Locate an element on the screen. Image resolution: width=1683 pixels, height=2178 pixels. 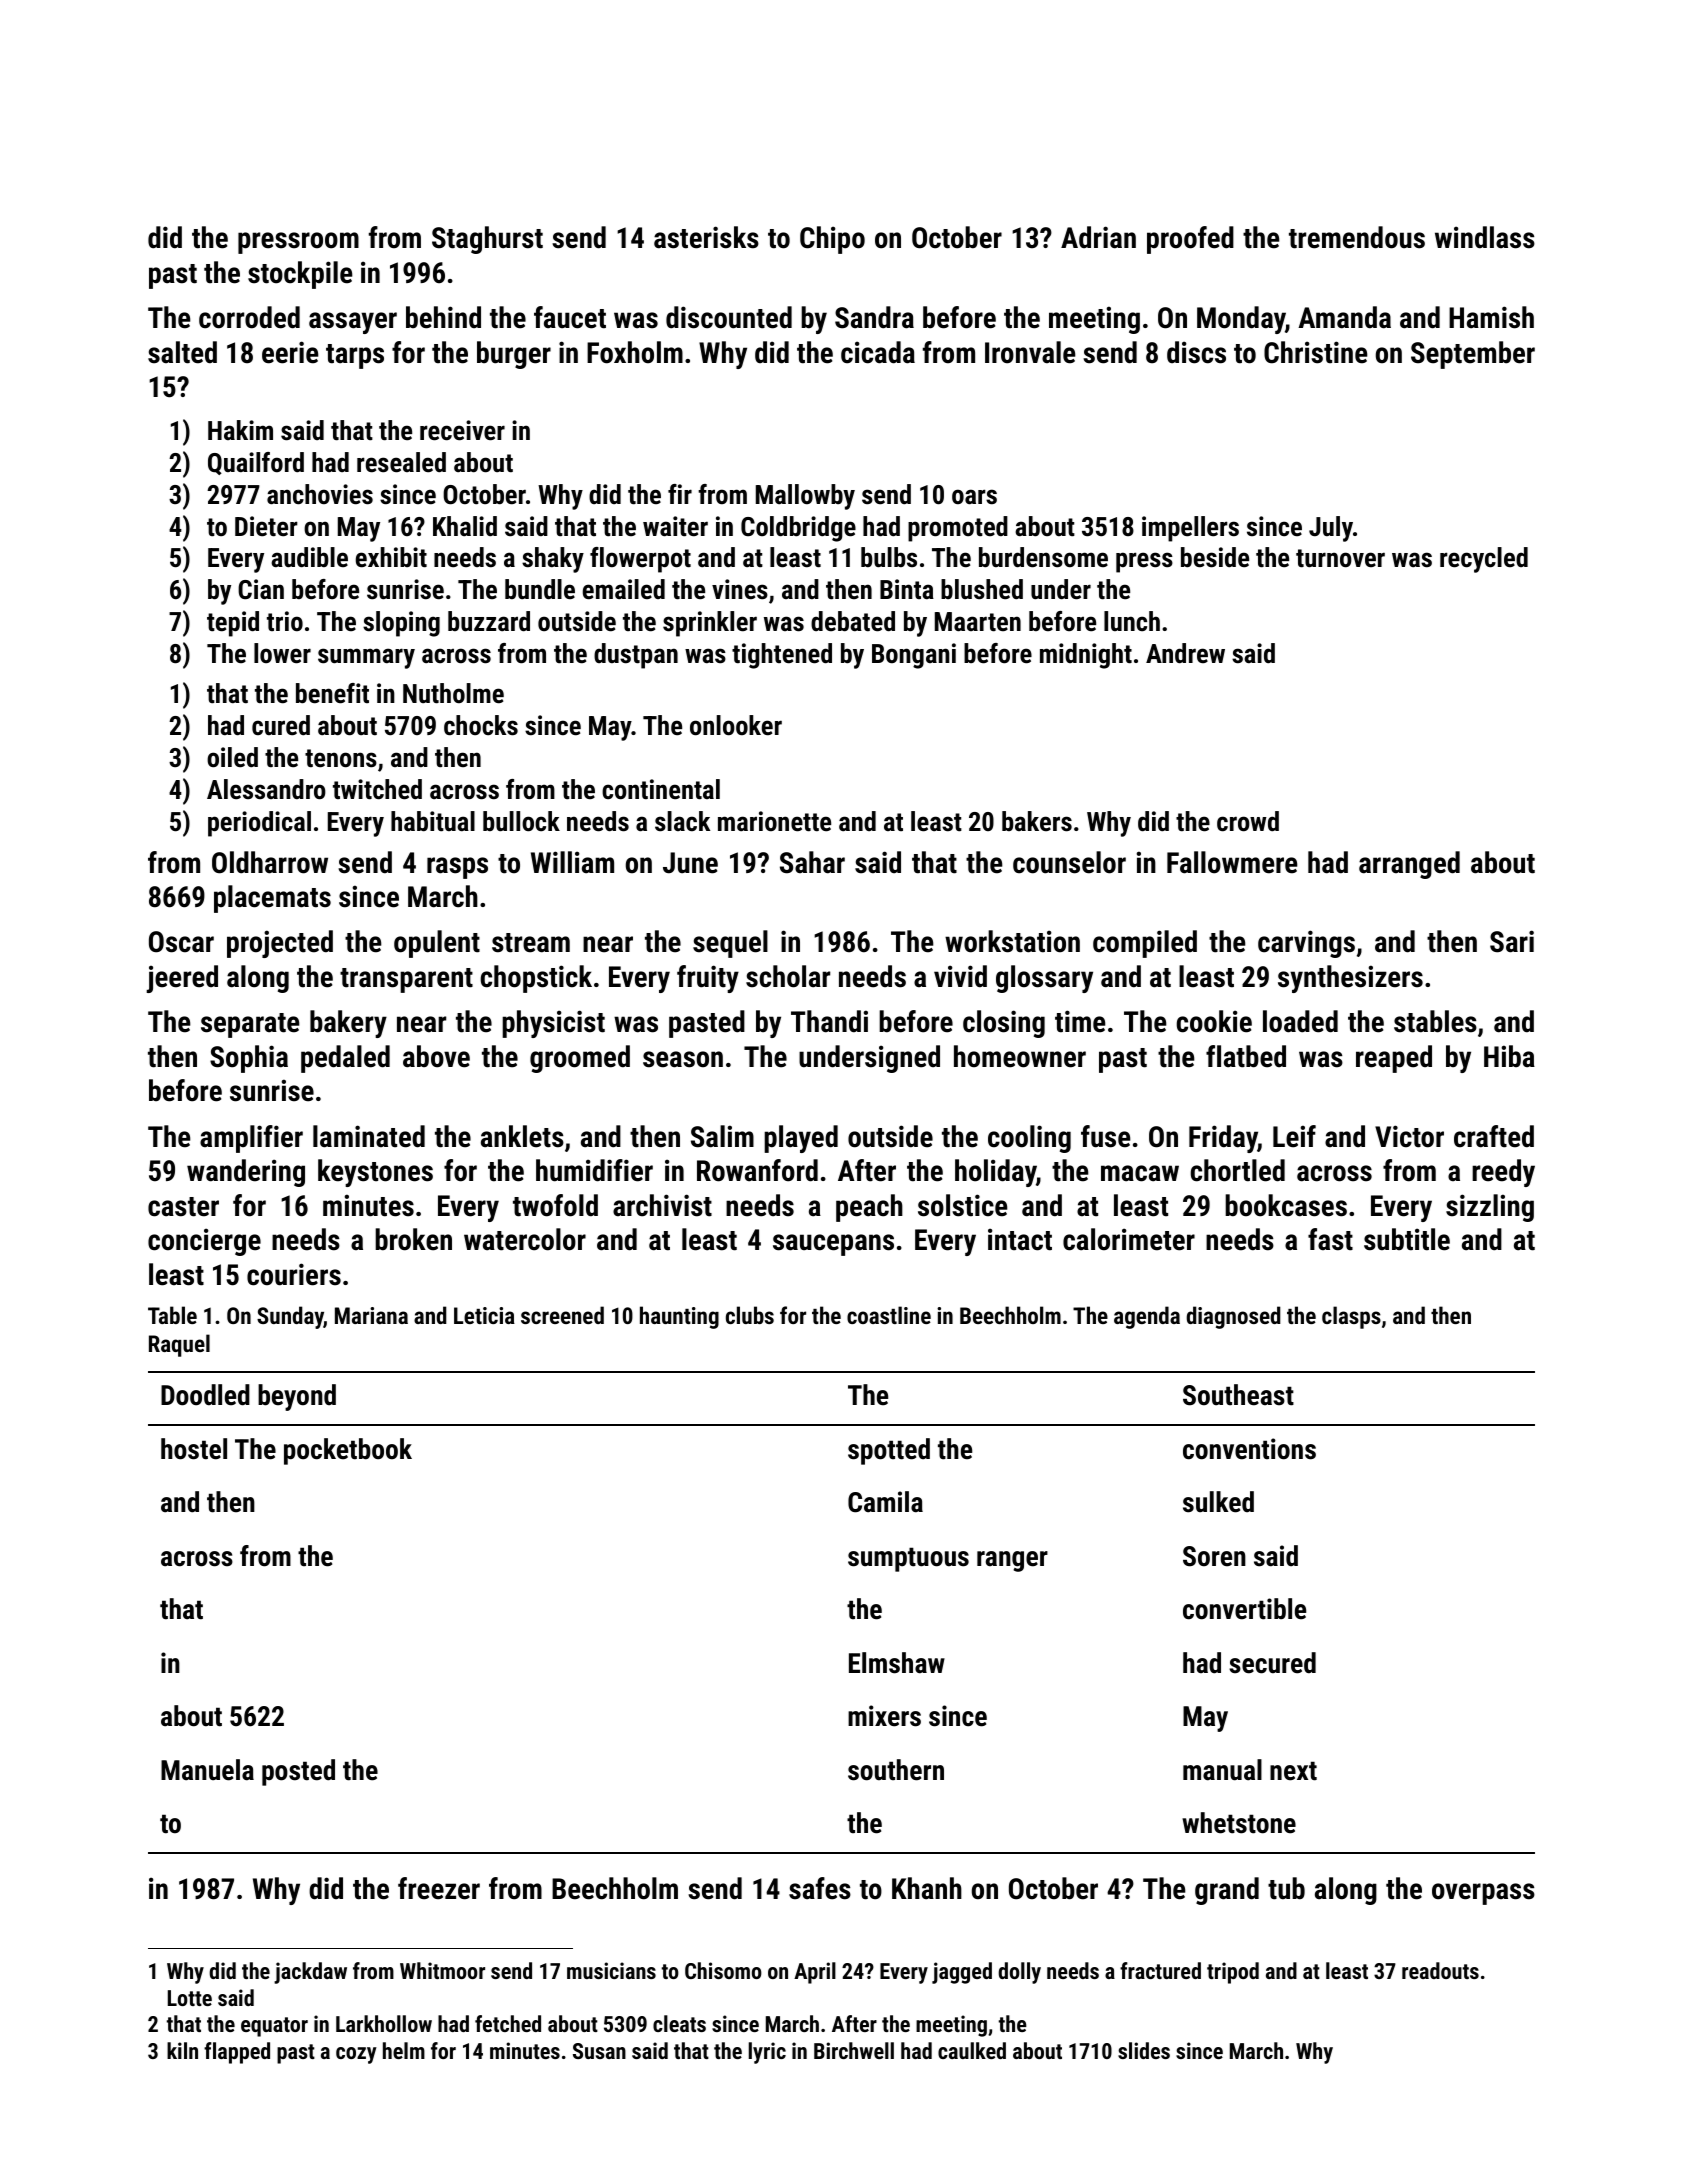
onlooker is located at coordinates (736, 725).
